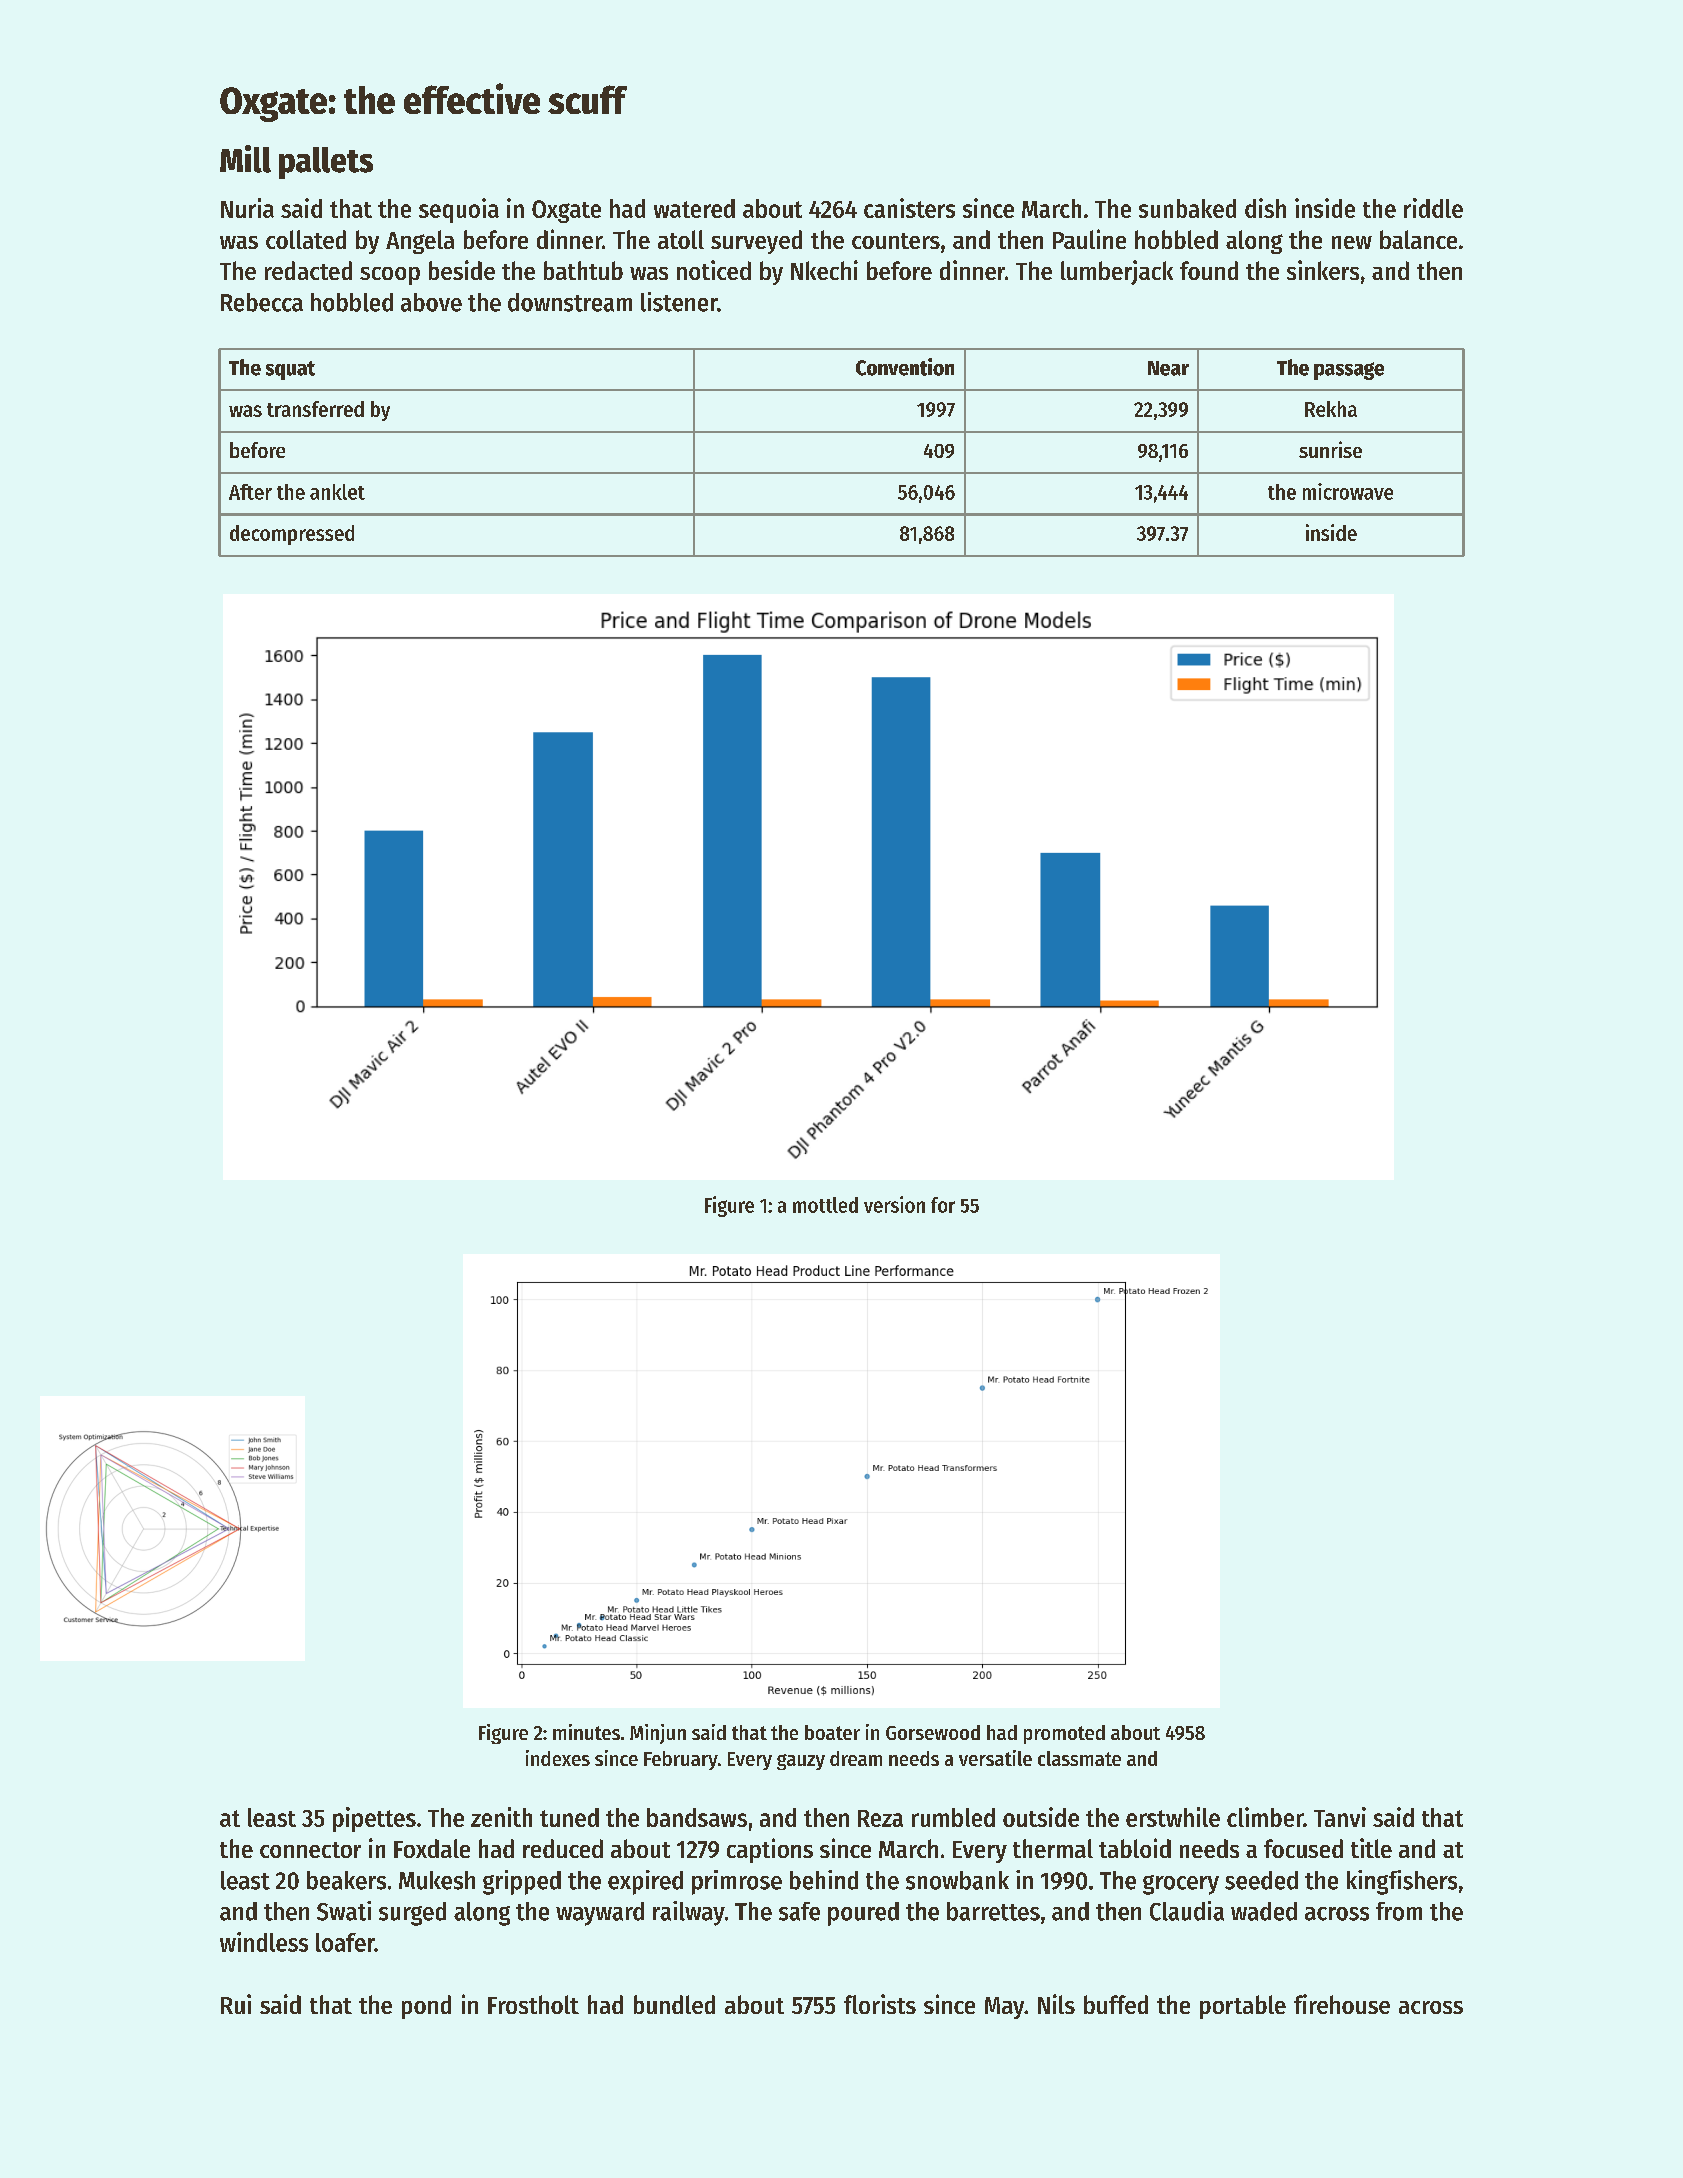 This document has width=1683, height=2178. Describe the element at coordinates (1187, 208) in the document. I see `sunbaked` at that location.
